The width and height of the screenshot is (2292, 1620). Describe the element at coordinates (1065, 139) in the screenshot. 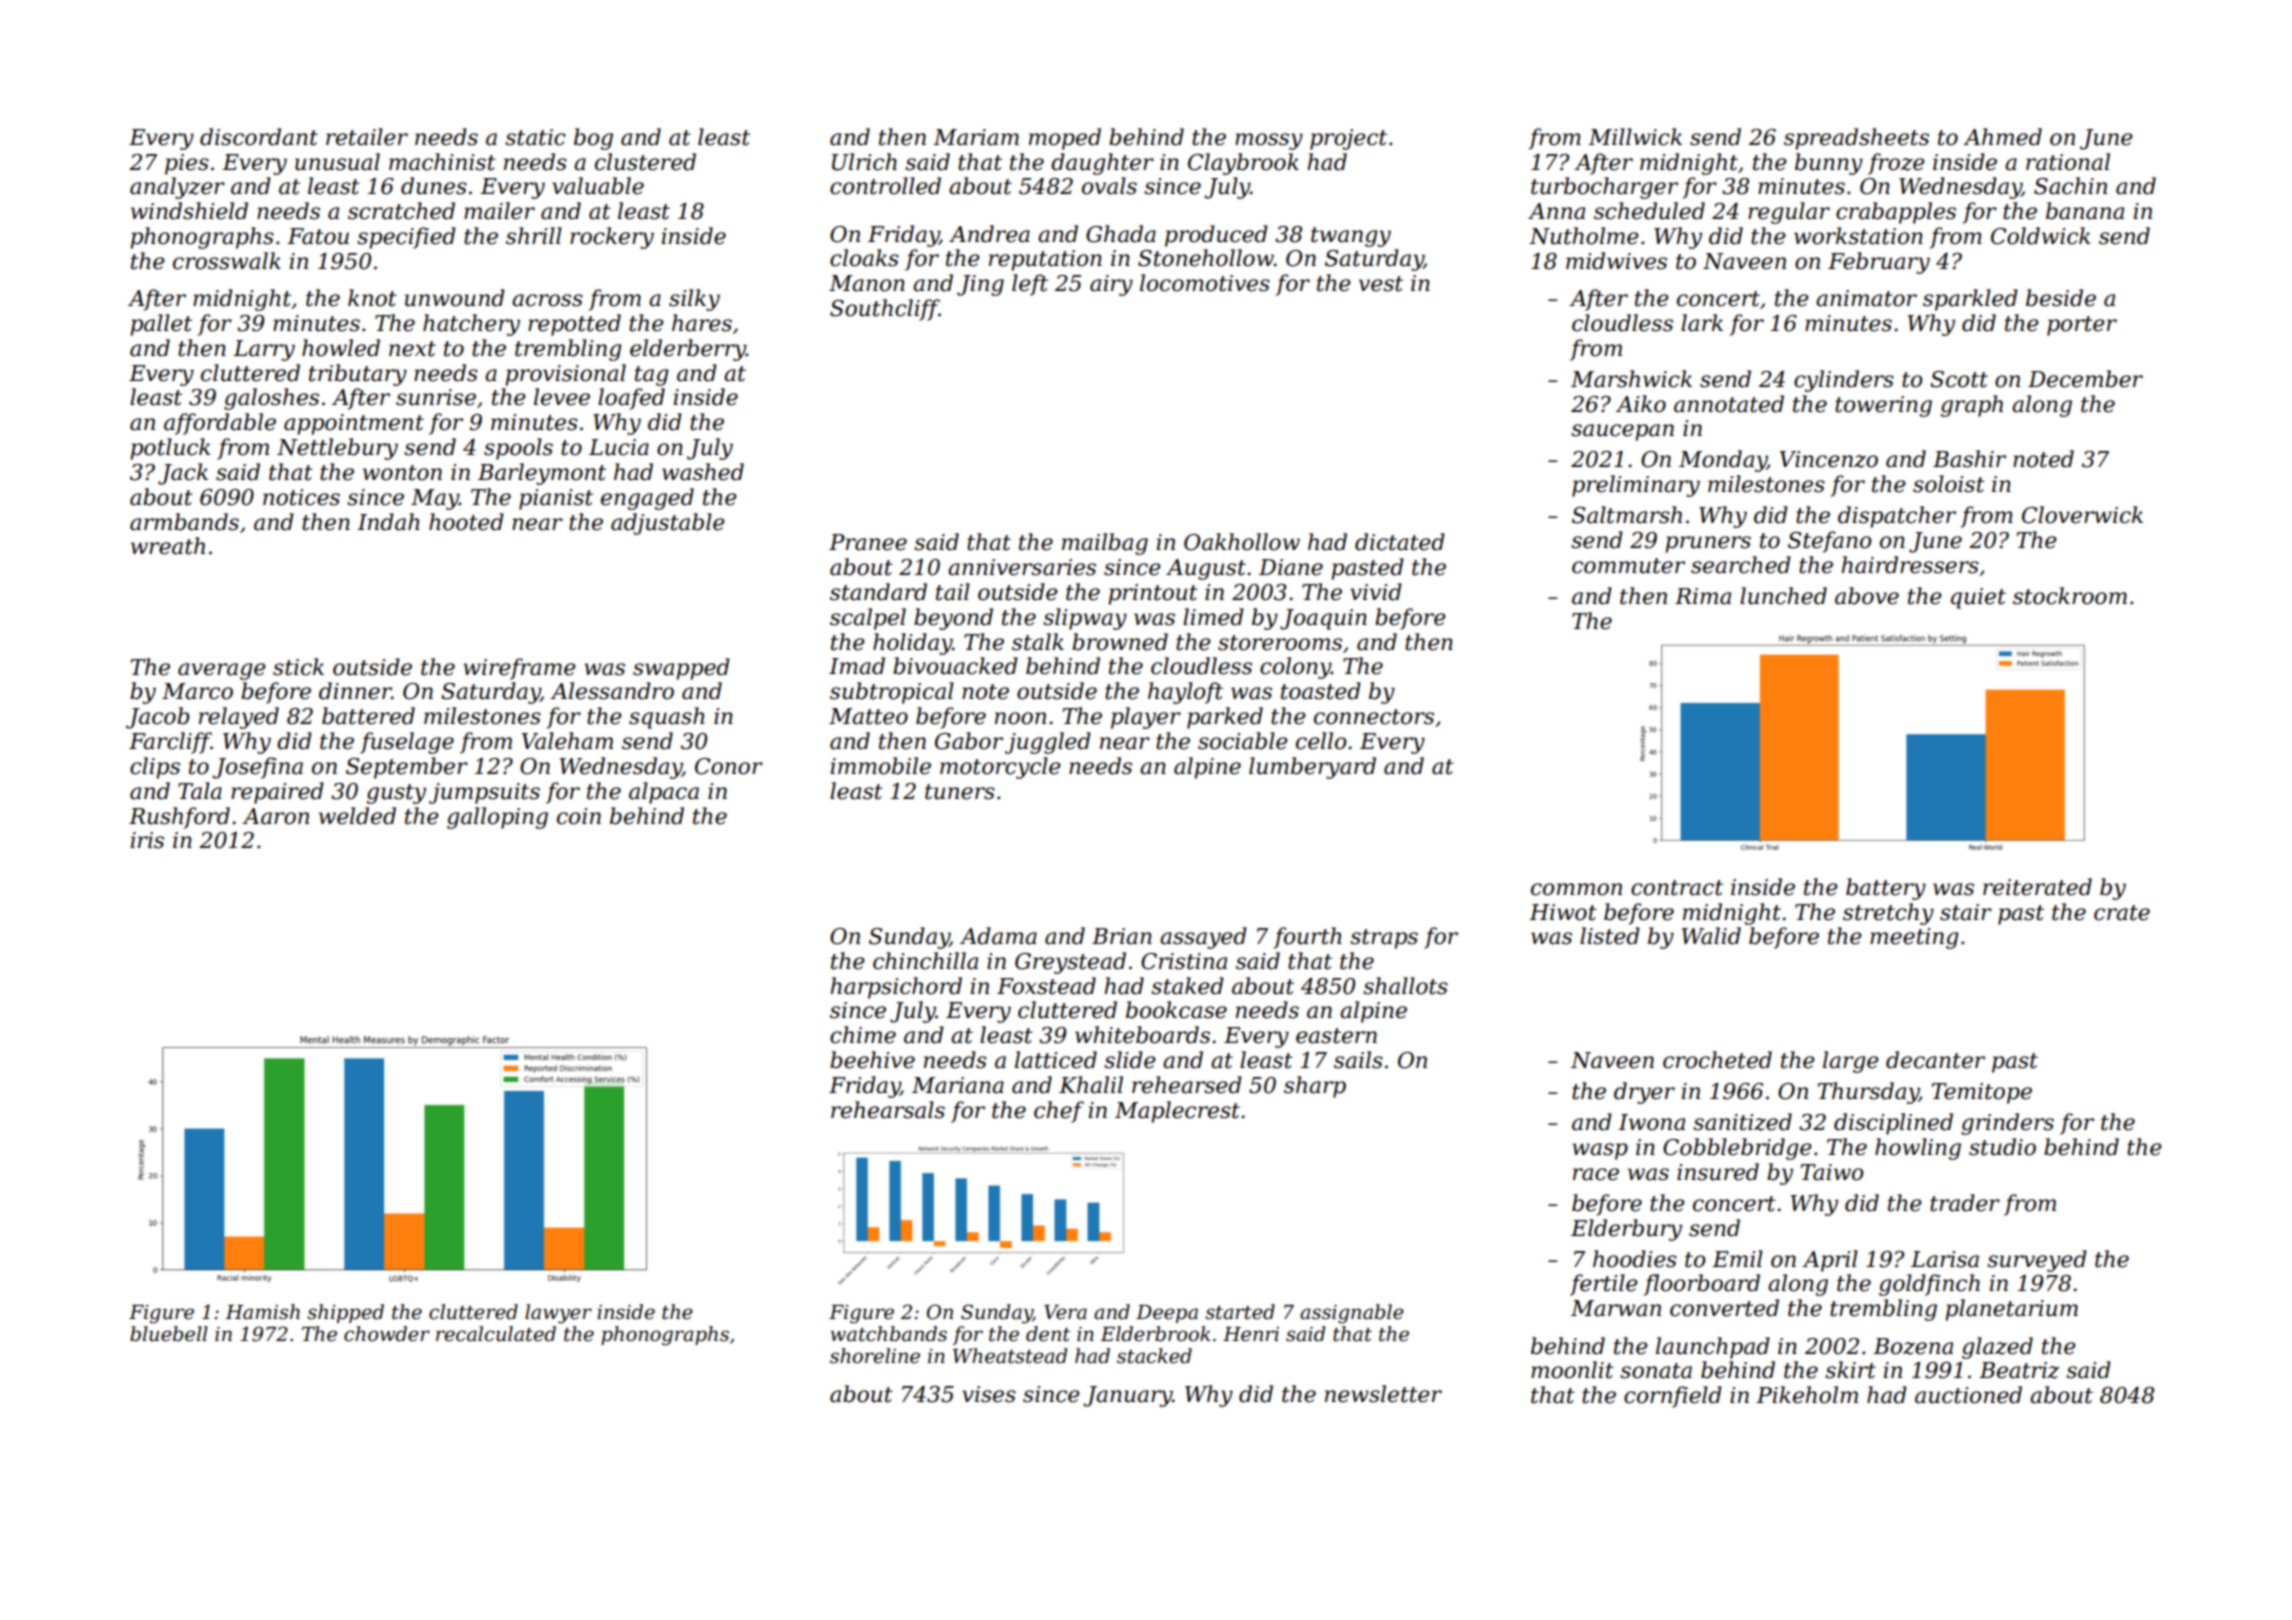

I see `moped` at that location.
